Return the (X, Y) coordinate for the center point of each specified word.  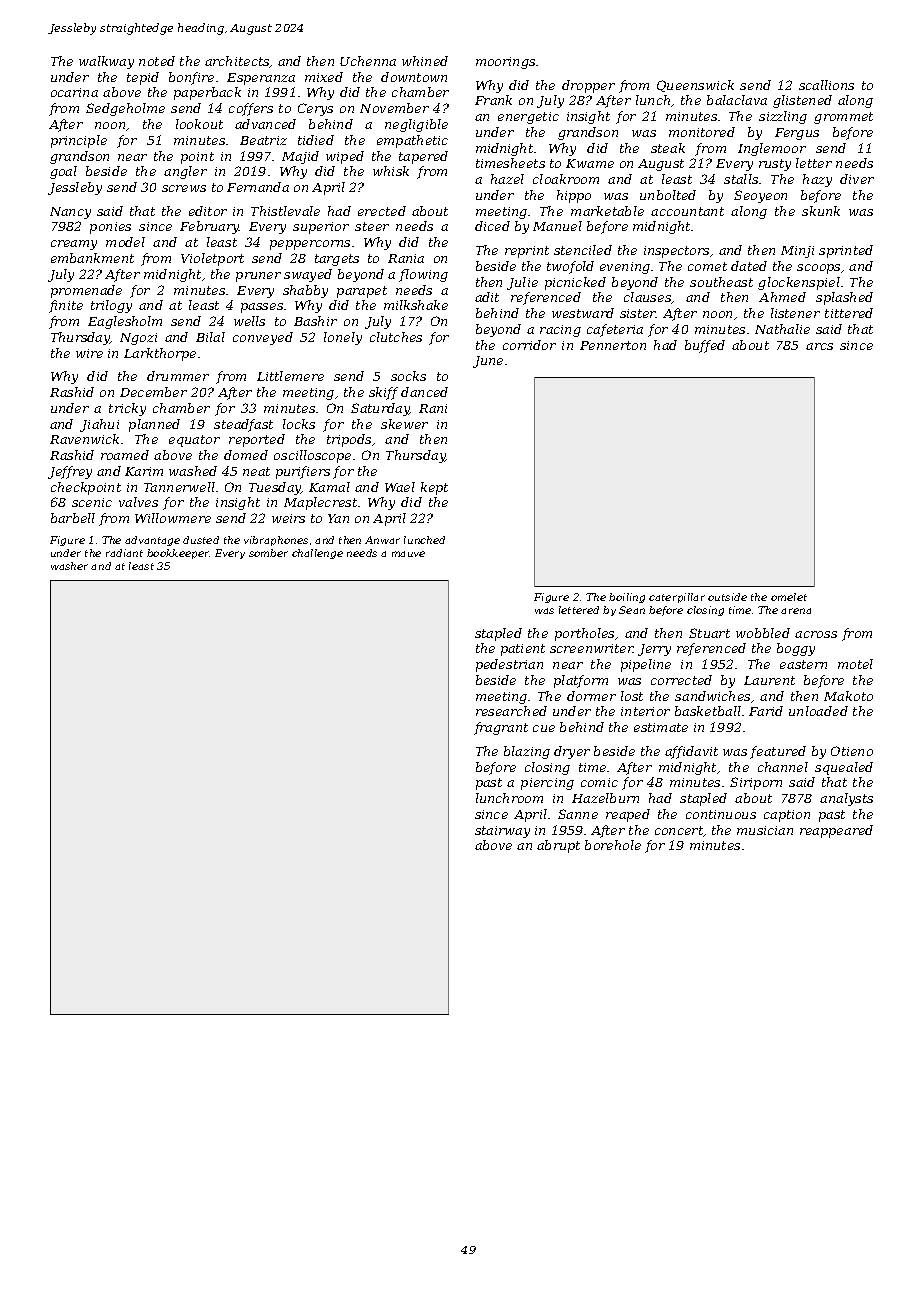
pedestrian (509, 665)
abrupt (558, 846)
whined (425, 61)
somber (268, 553)
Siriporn (756, 783)
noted (157, 61)
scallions (826, 85)
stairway (502, 832)
